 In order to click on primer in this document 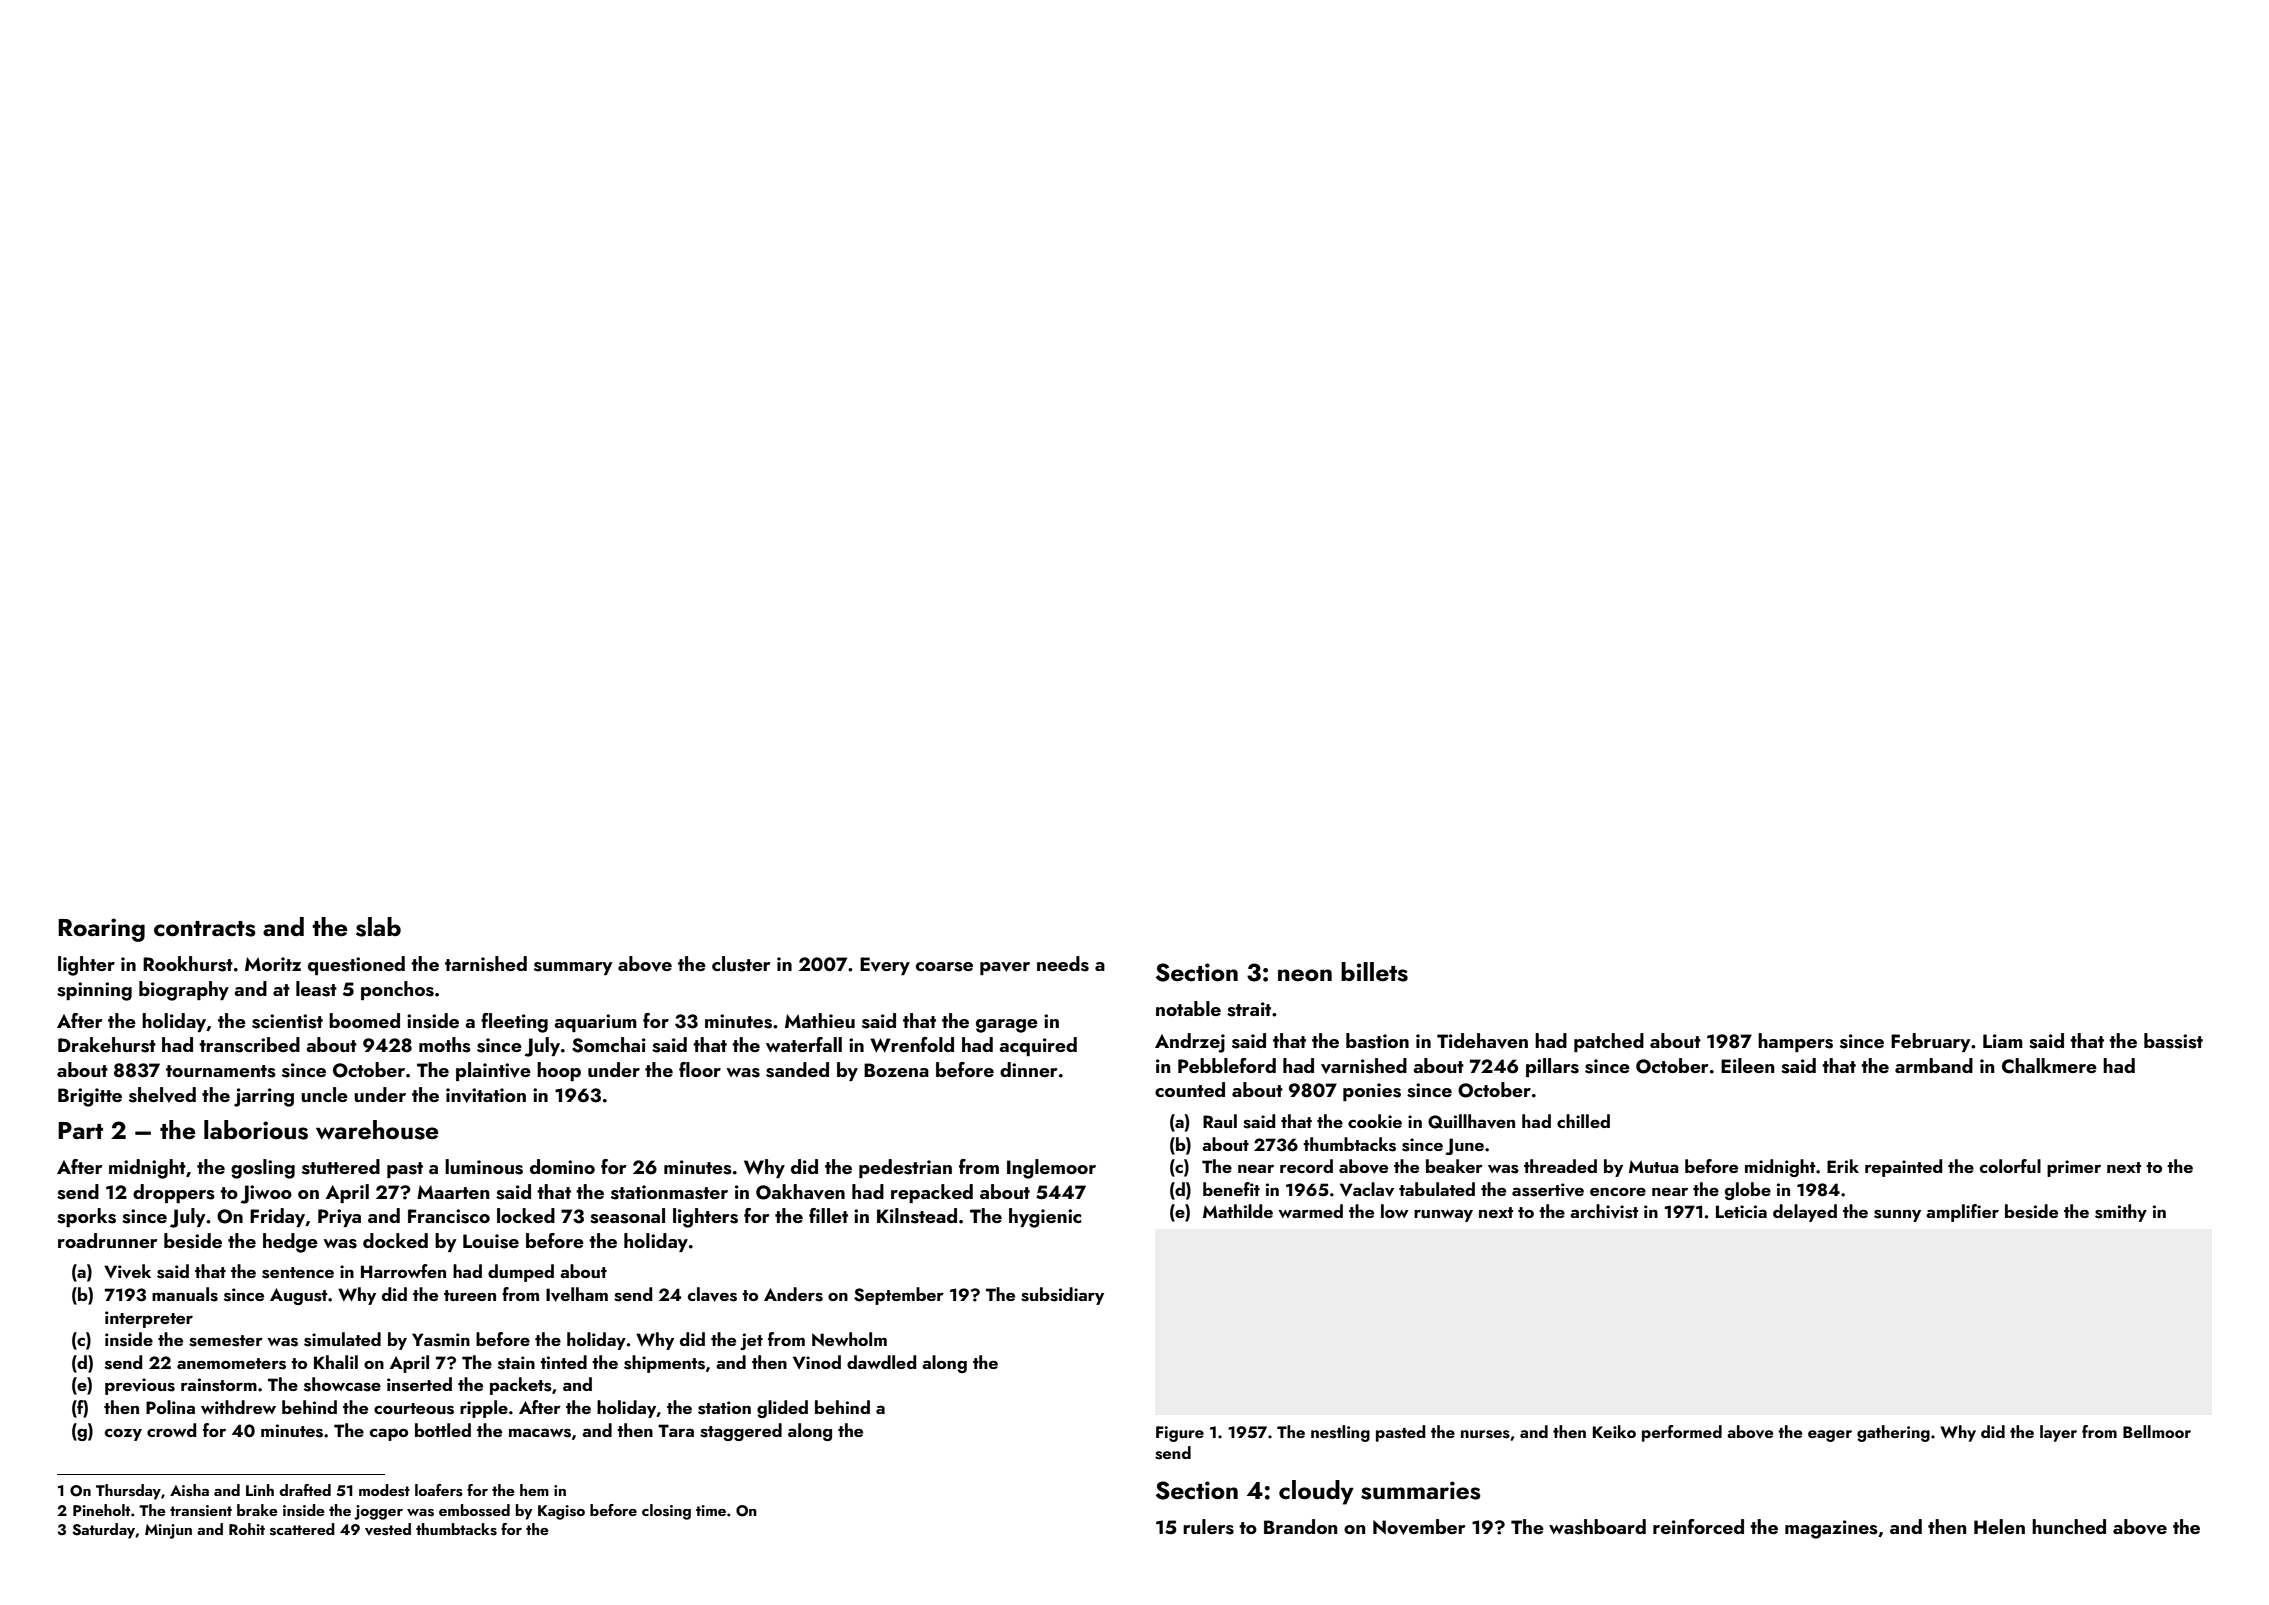, I will do `click(2074, 1168)`.
